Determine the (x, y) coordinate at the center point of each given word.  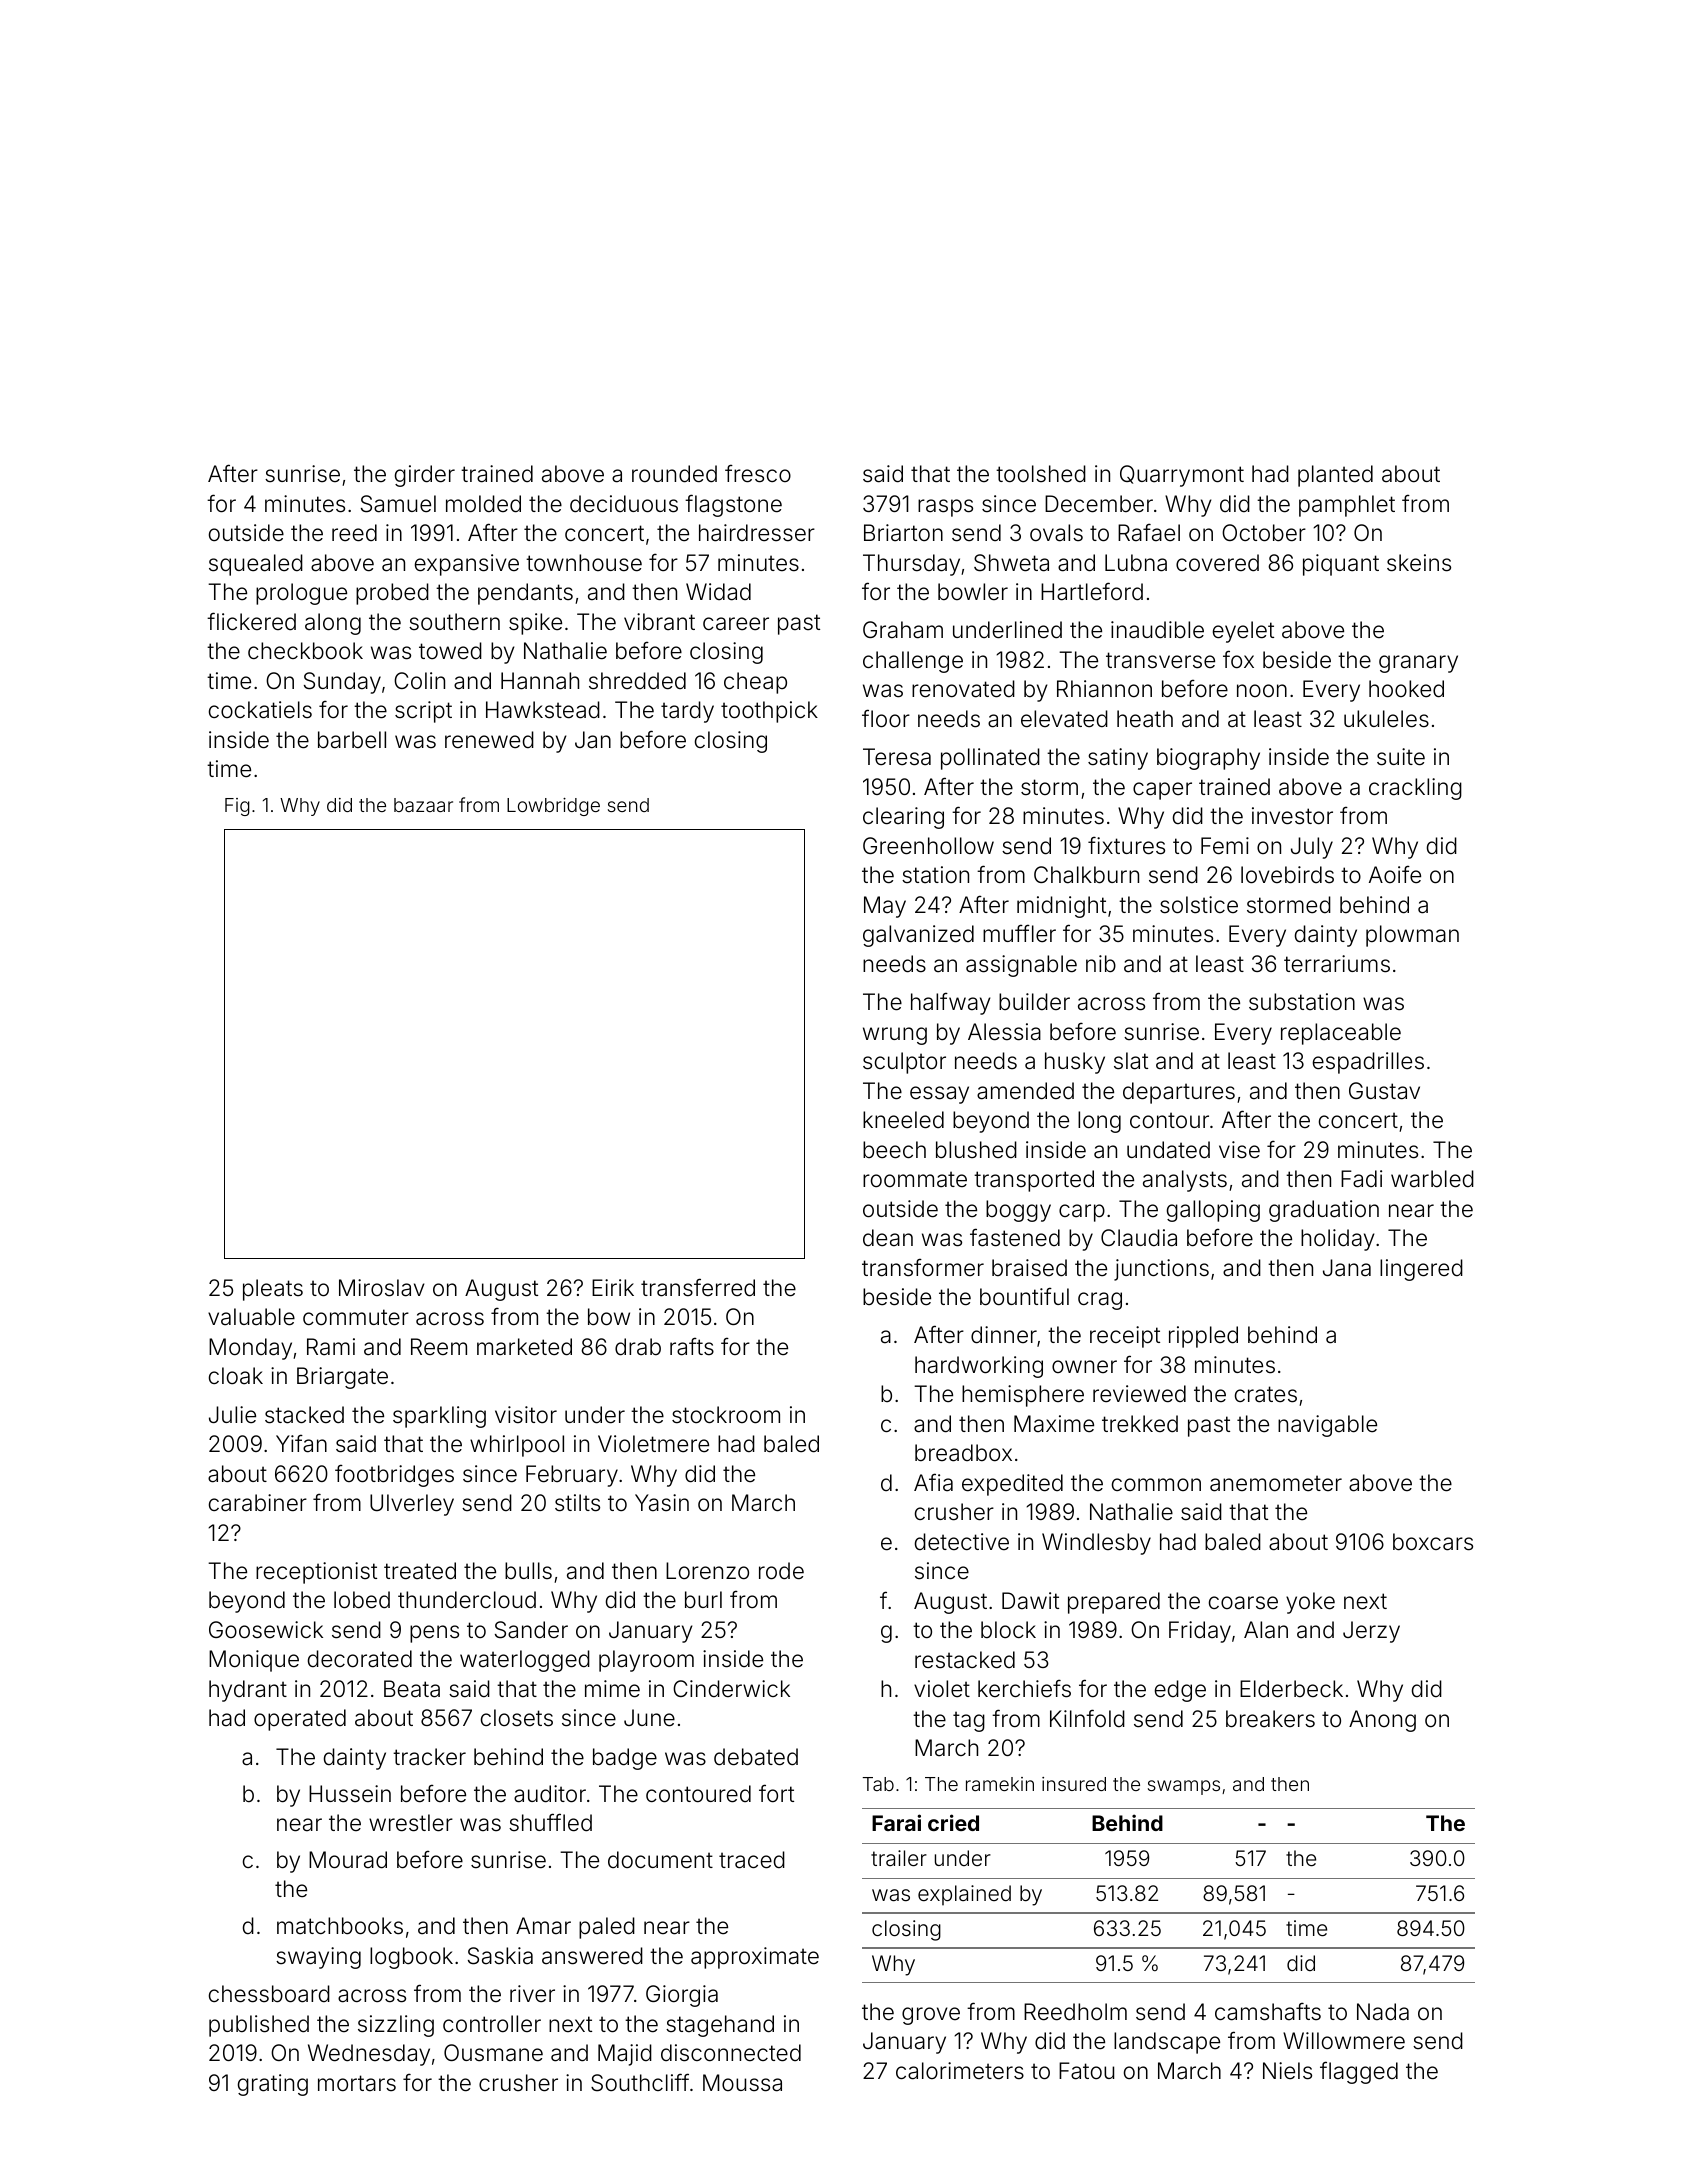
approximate (755, 1958)
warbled (1432, 1179)
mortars (357, 2083)
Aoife (1395, 874)
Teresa (897, 757)
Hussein (350, 1794)
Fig (237, 807)
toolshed (1041, 474)
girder (425, 476)
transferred (698, 1287)
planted (1335, 476)
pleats (273, 1290)
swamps (1184, 1787)
